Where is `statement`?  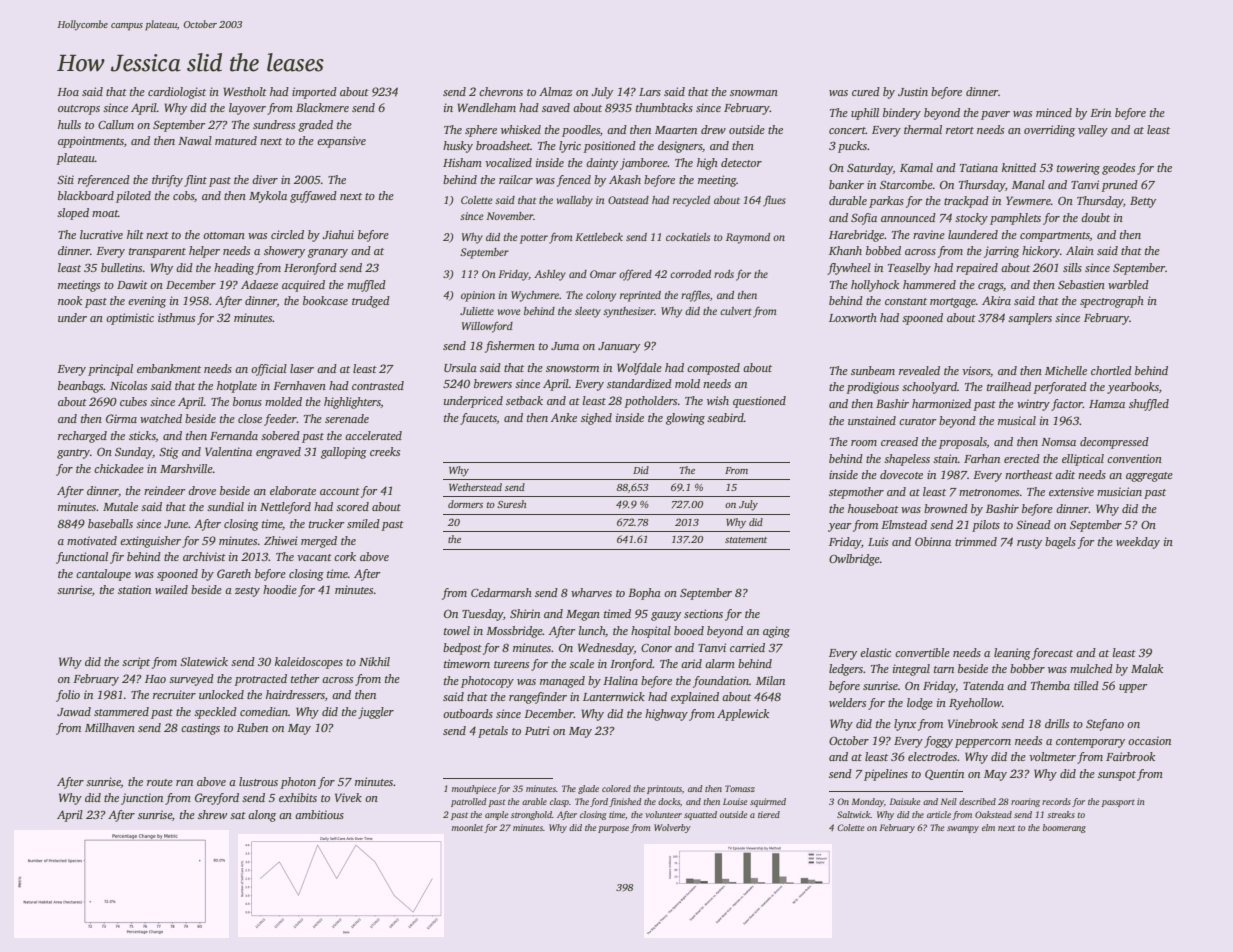 statement is located at coordinates (746, 540).
